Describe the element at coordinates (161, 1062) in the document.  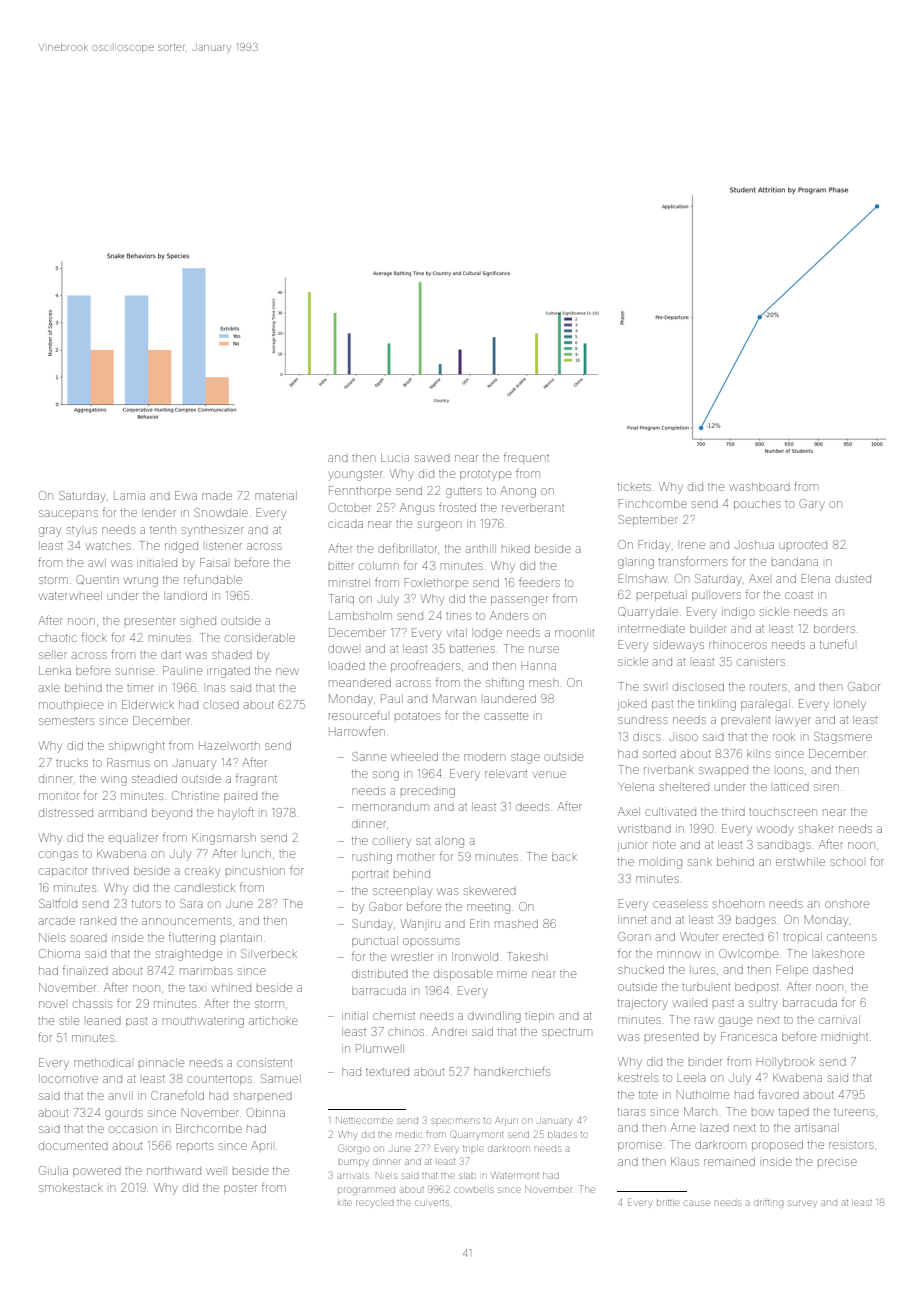
I see `pinnacle` at that location.
